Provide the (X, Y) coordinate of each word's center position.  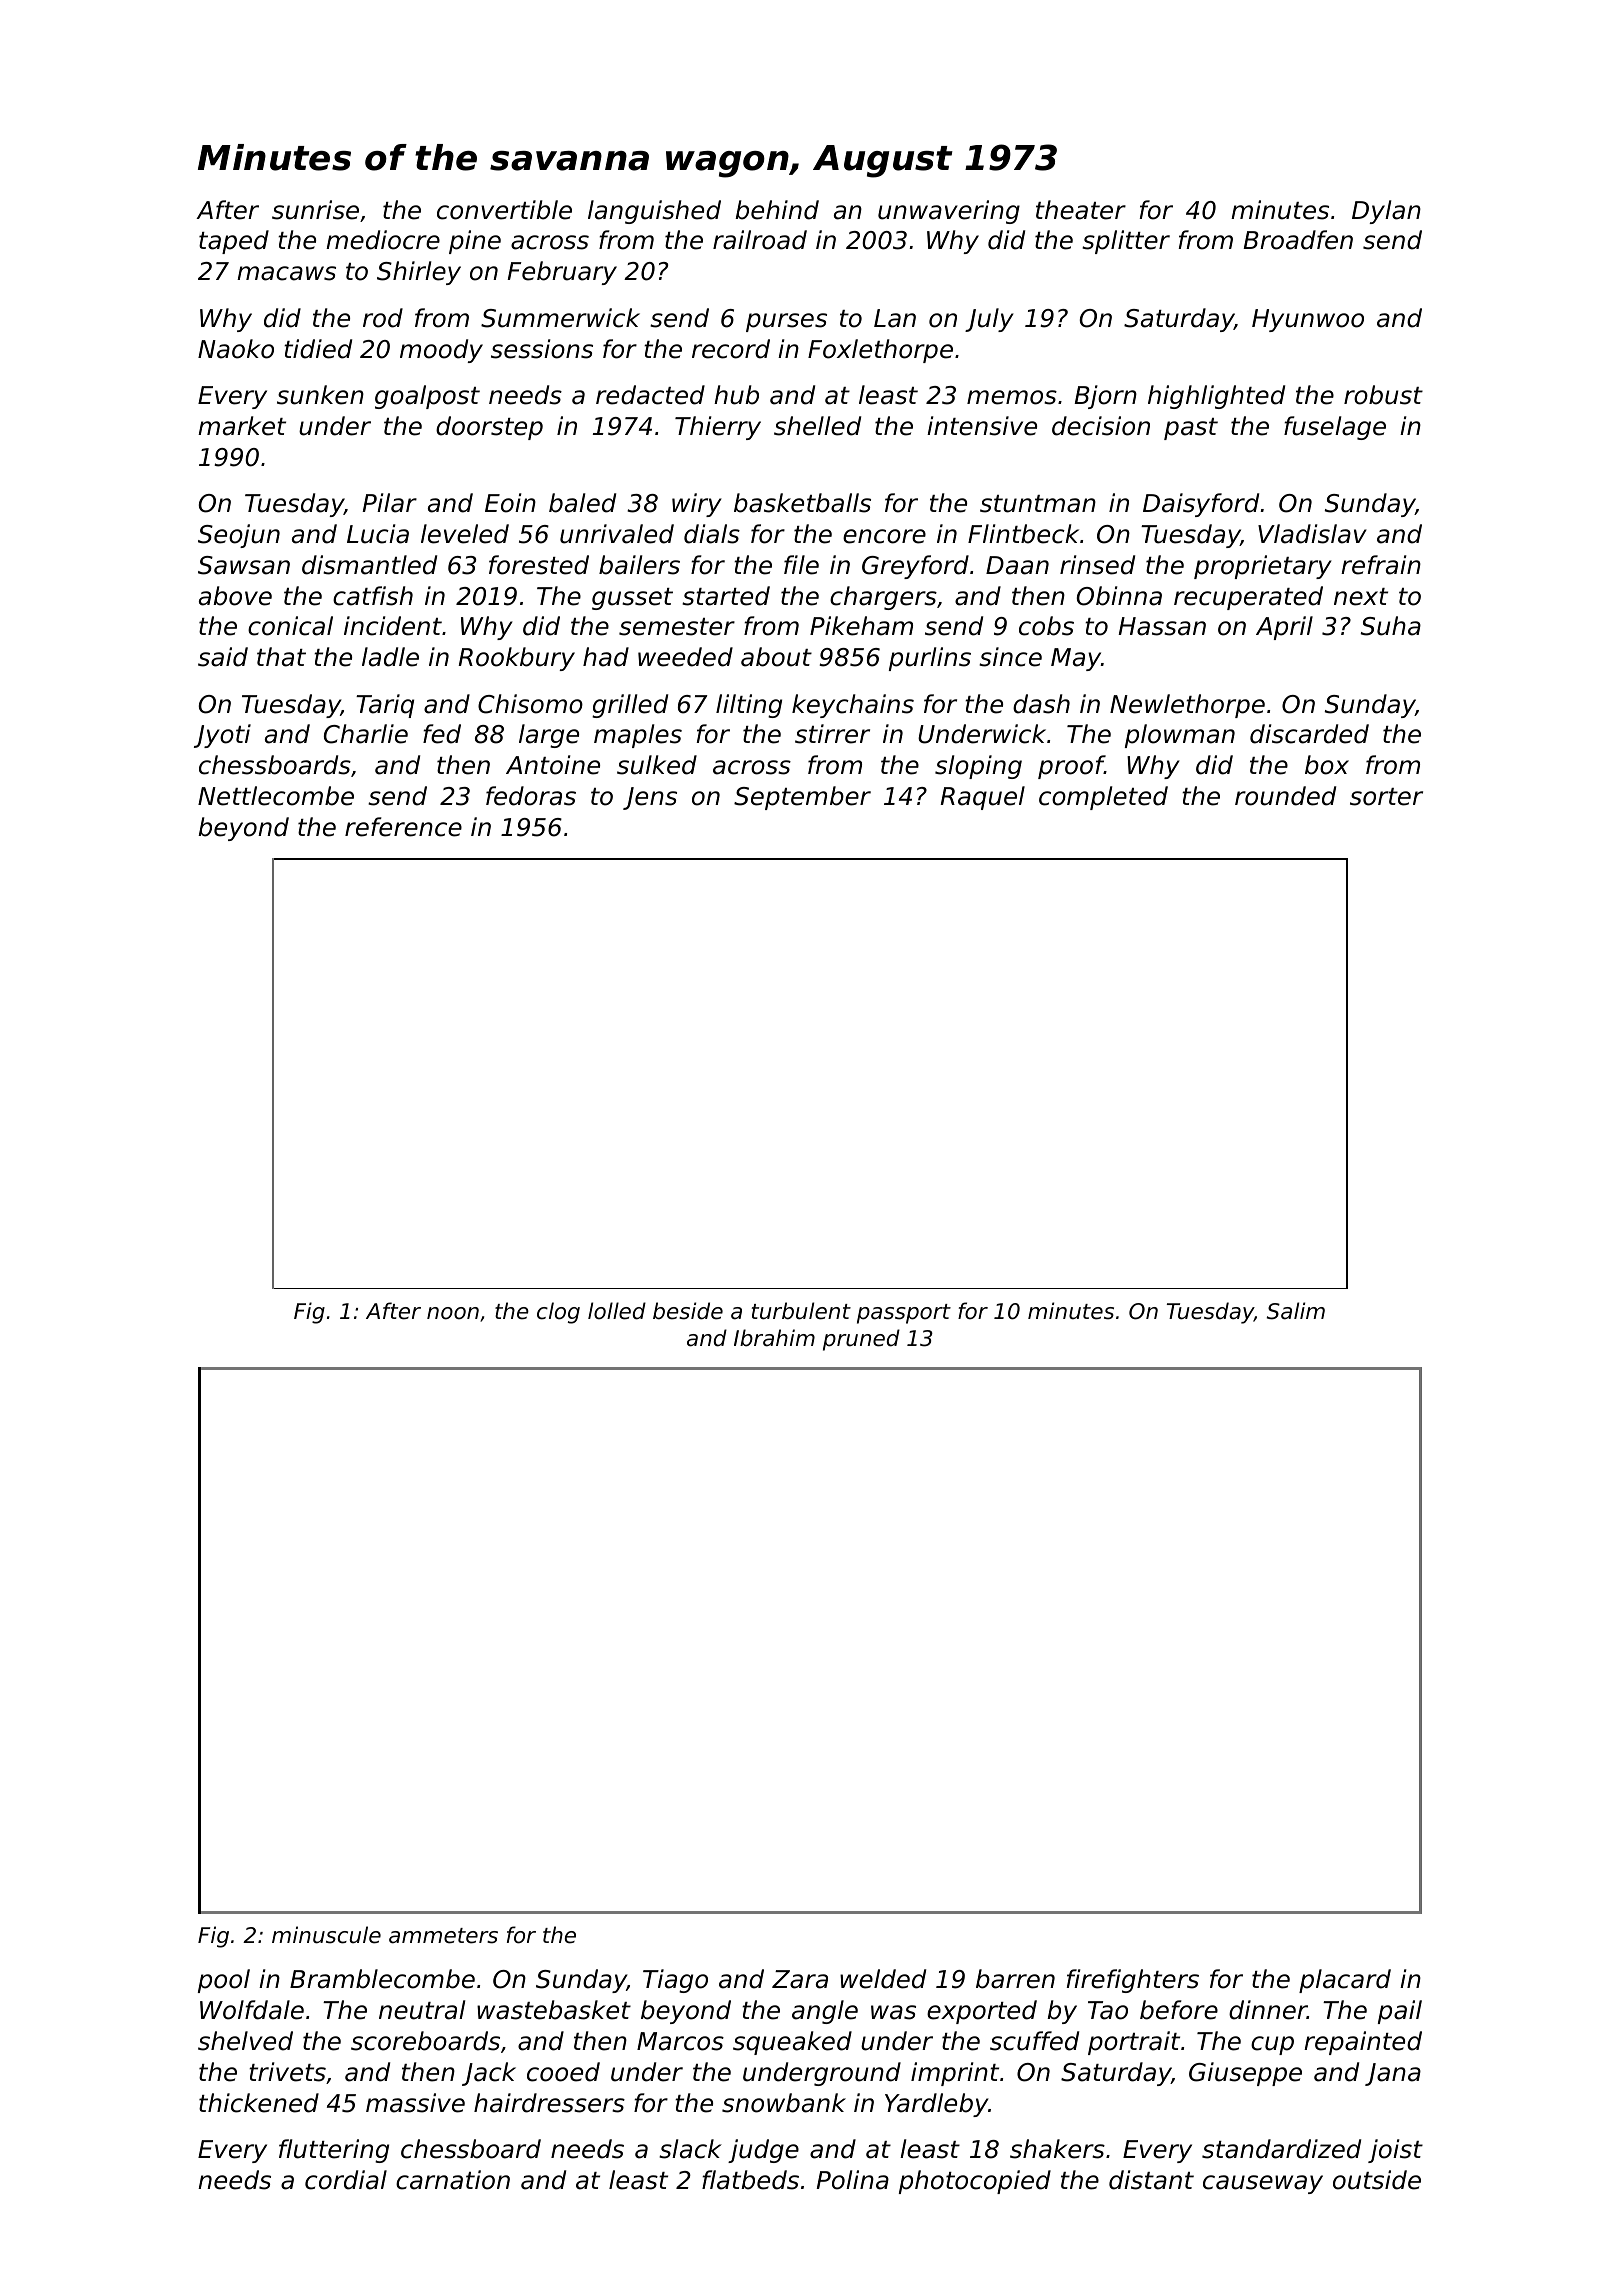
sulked (657, 765)
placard (1345, 1981)
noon (453, 1313)
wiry (697, 505)
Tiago (675, 1981)
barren (1015, 1979)
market (242, 426)
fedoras (531, 796)
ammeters (443, 1936)
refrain (1381, 565)
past (1191, 429)
